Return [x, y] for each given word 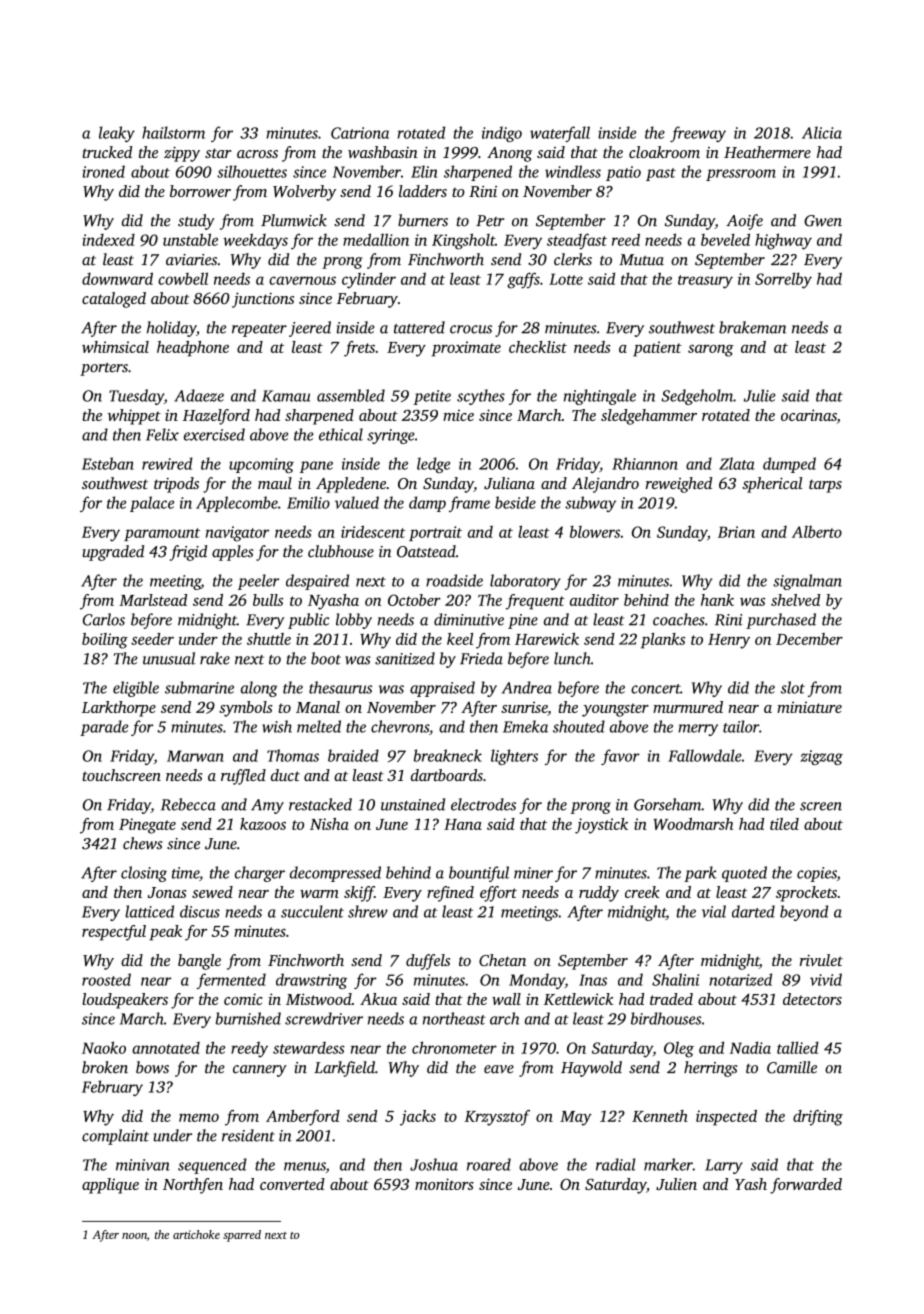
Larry [724, 1166]
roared [489, 1164]
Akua [378, 999]
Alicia [822, 132]
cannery [260, 1071]
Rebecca [188, 804]
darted [753, 911]
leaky [117, 134]
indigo [502, 134]
